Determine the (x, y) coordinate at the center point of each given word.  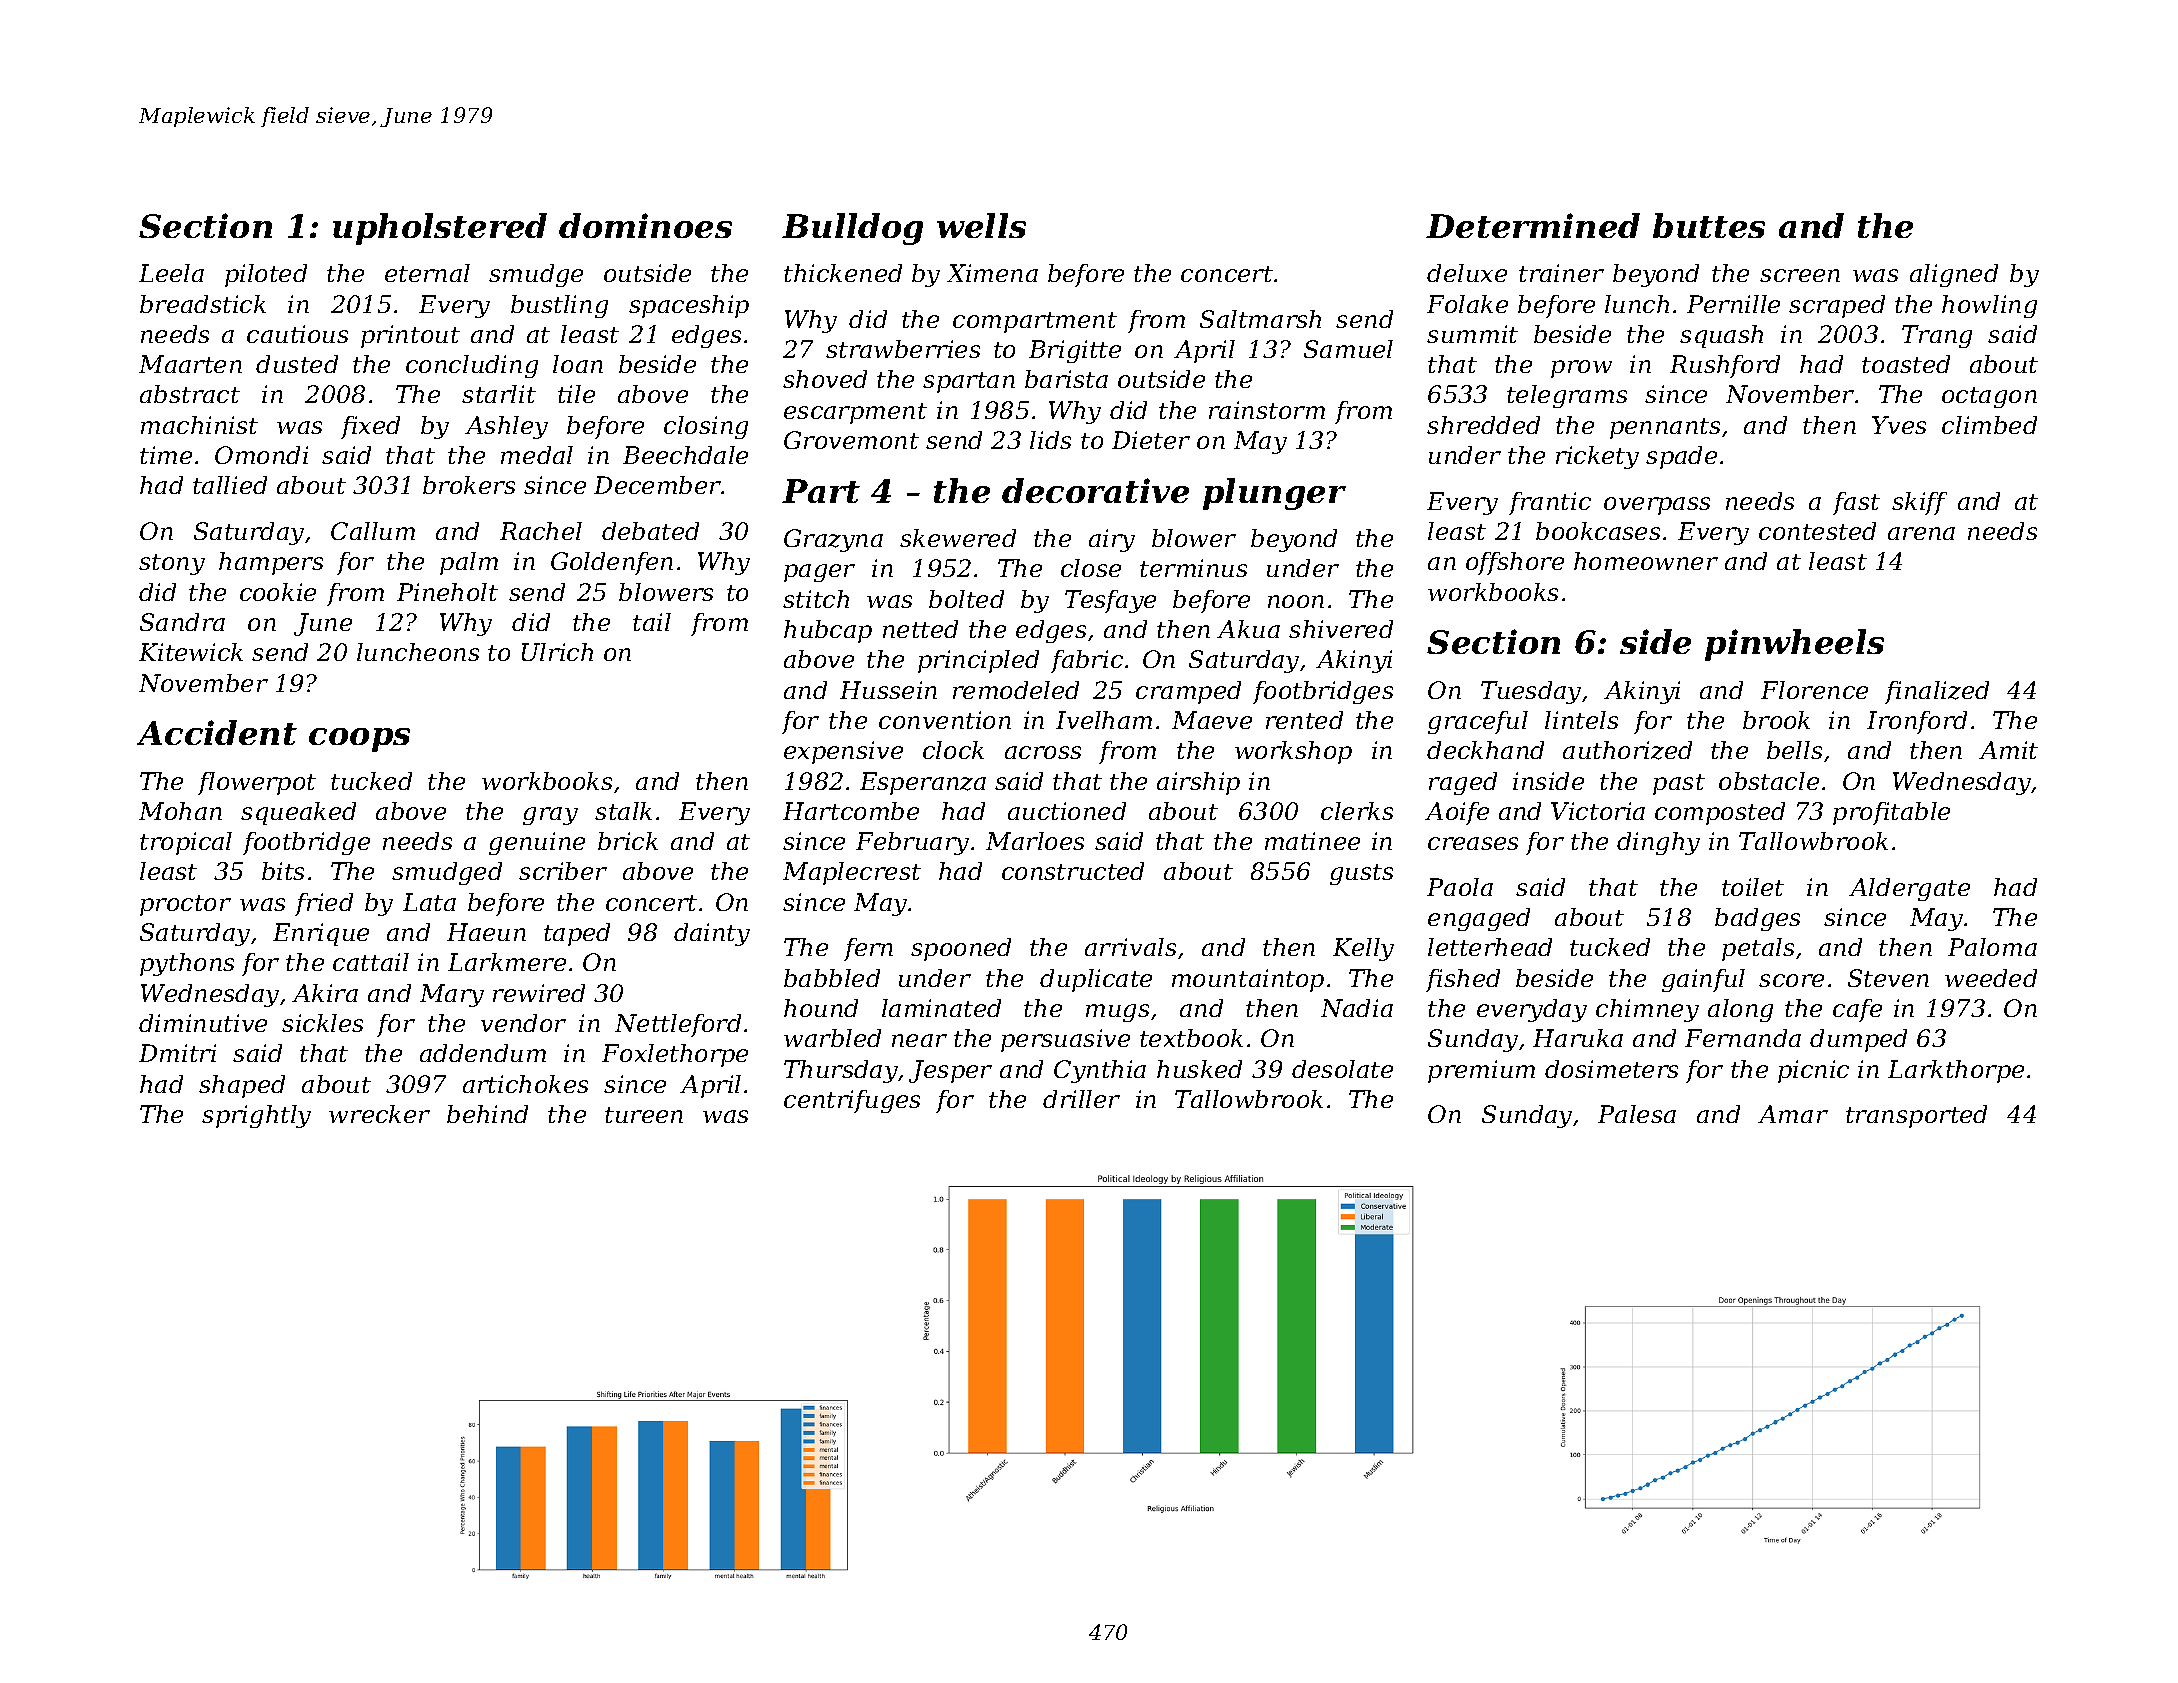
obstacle (1769, 781)
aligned (1954, 275)
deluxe (1467, 273)
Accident (217, 732)
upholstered (440, 229)
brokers (469, 485)
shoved (825, 379)
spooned (961, 949)
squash (1721, 336)
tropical (186, 843)
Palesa (1637, 1114)
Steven (1888, 978)
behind (487, 1114)
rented (1304, 720)
